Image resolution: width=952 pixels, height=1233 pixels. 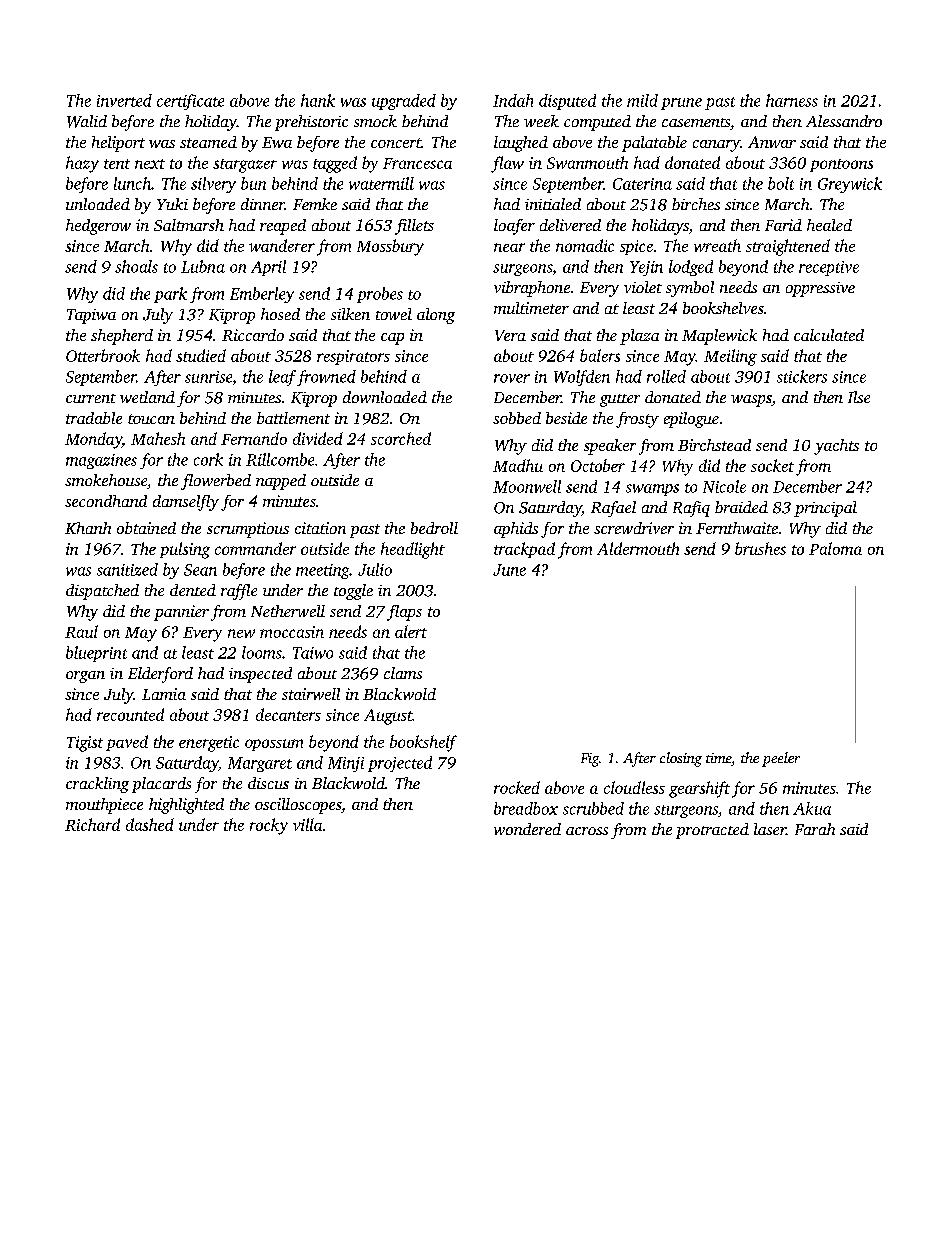 What do you see at coordinates (712, 831) in the screenshot?
I see `protracted` at bounding box center [712, 831].
